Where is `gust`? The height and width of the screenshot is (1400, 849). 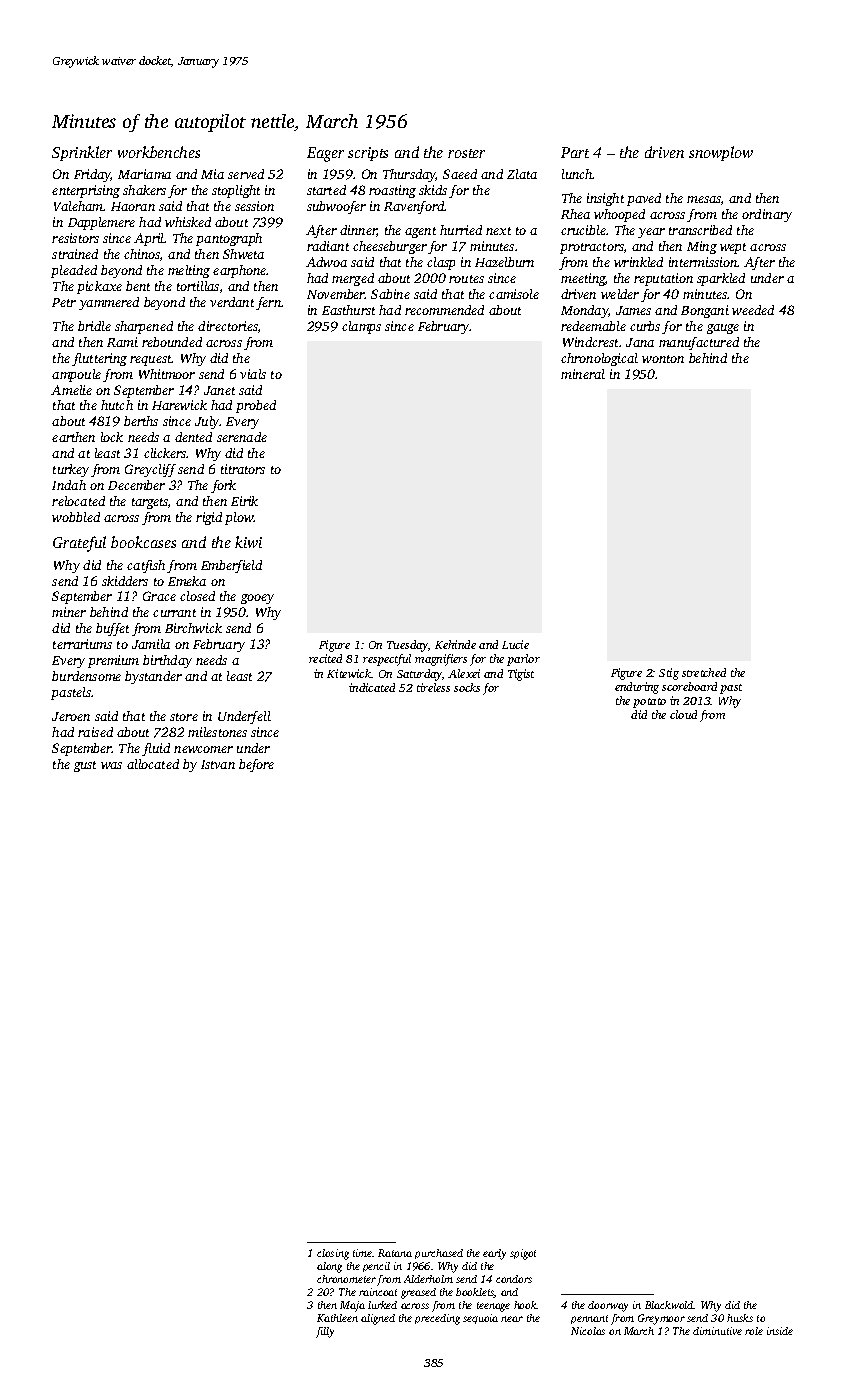 gust is located at coordinates (85, 766).
